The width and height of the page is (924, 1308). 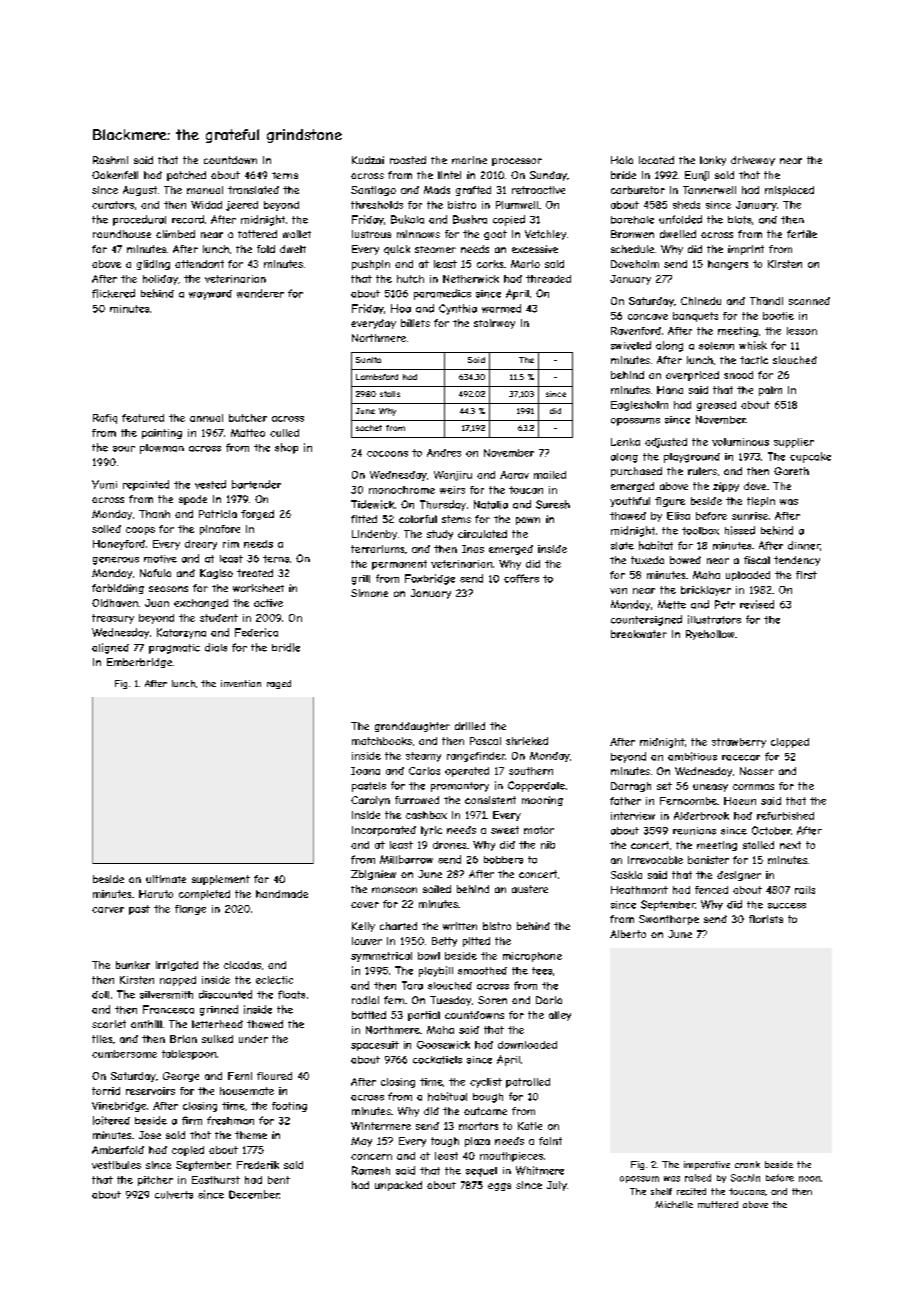 What do you see at coordinates (436, 971) in the page?
I see `playbill` at bounding box center [436, 971].
